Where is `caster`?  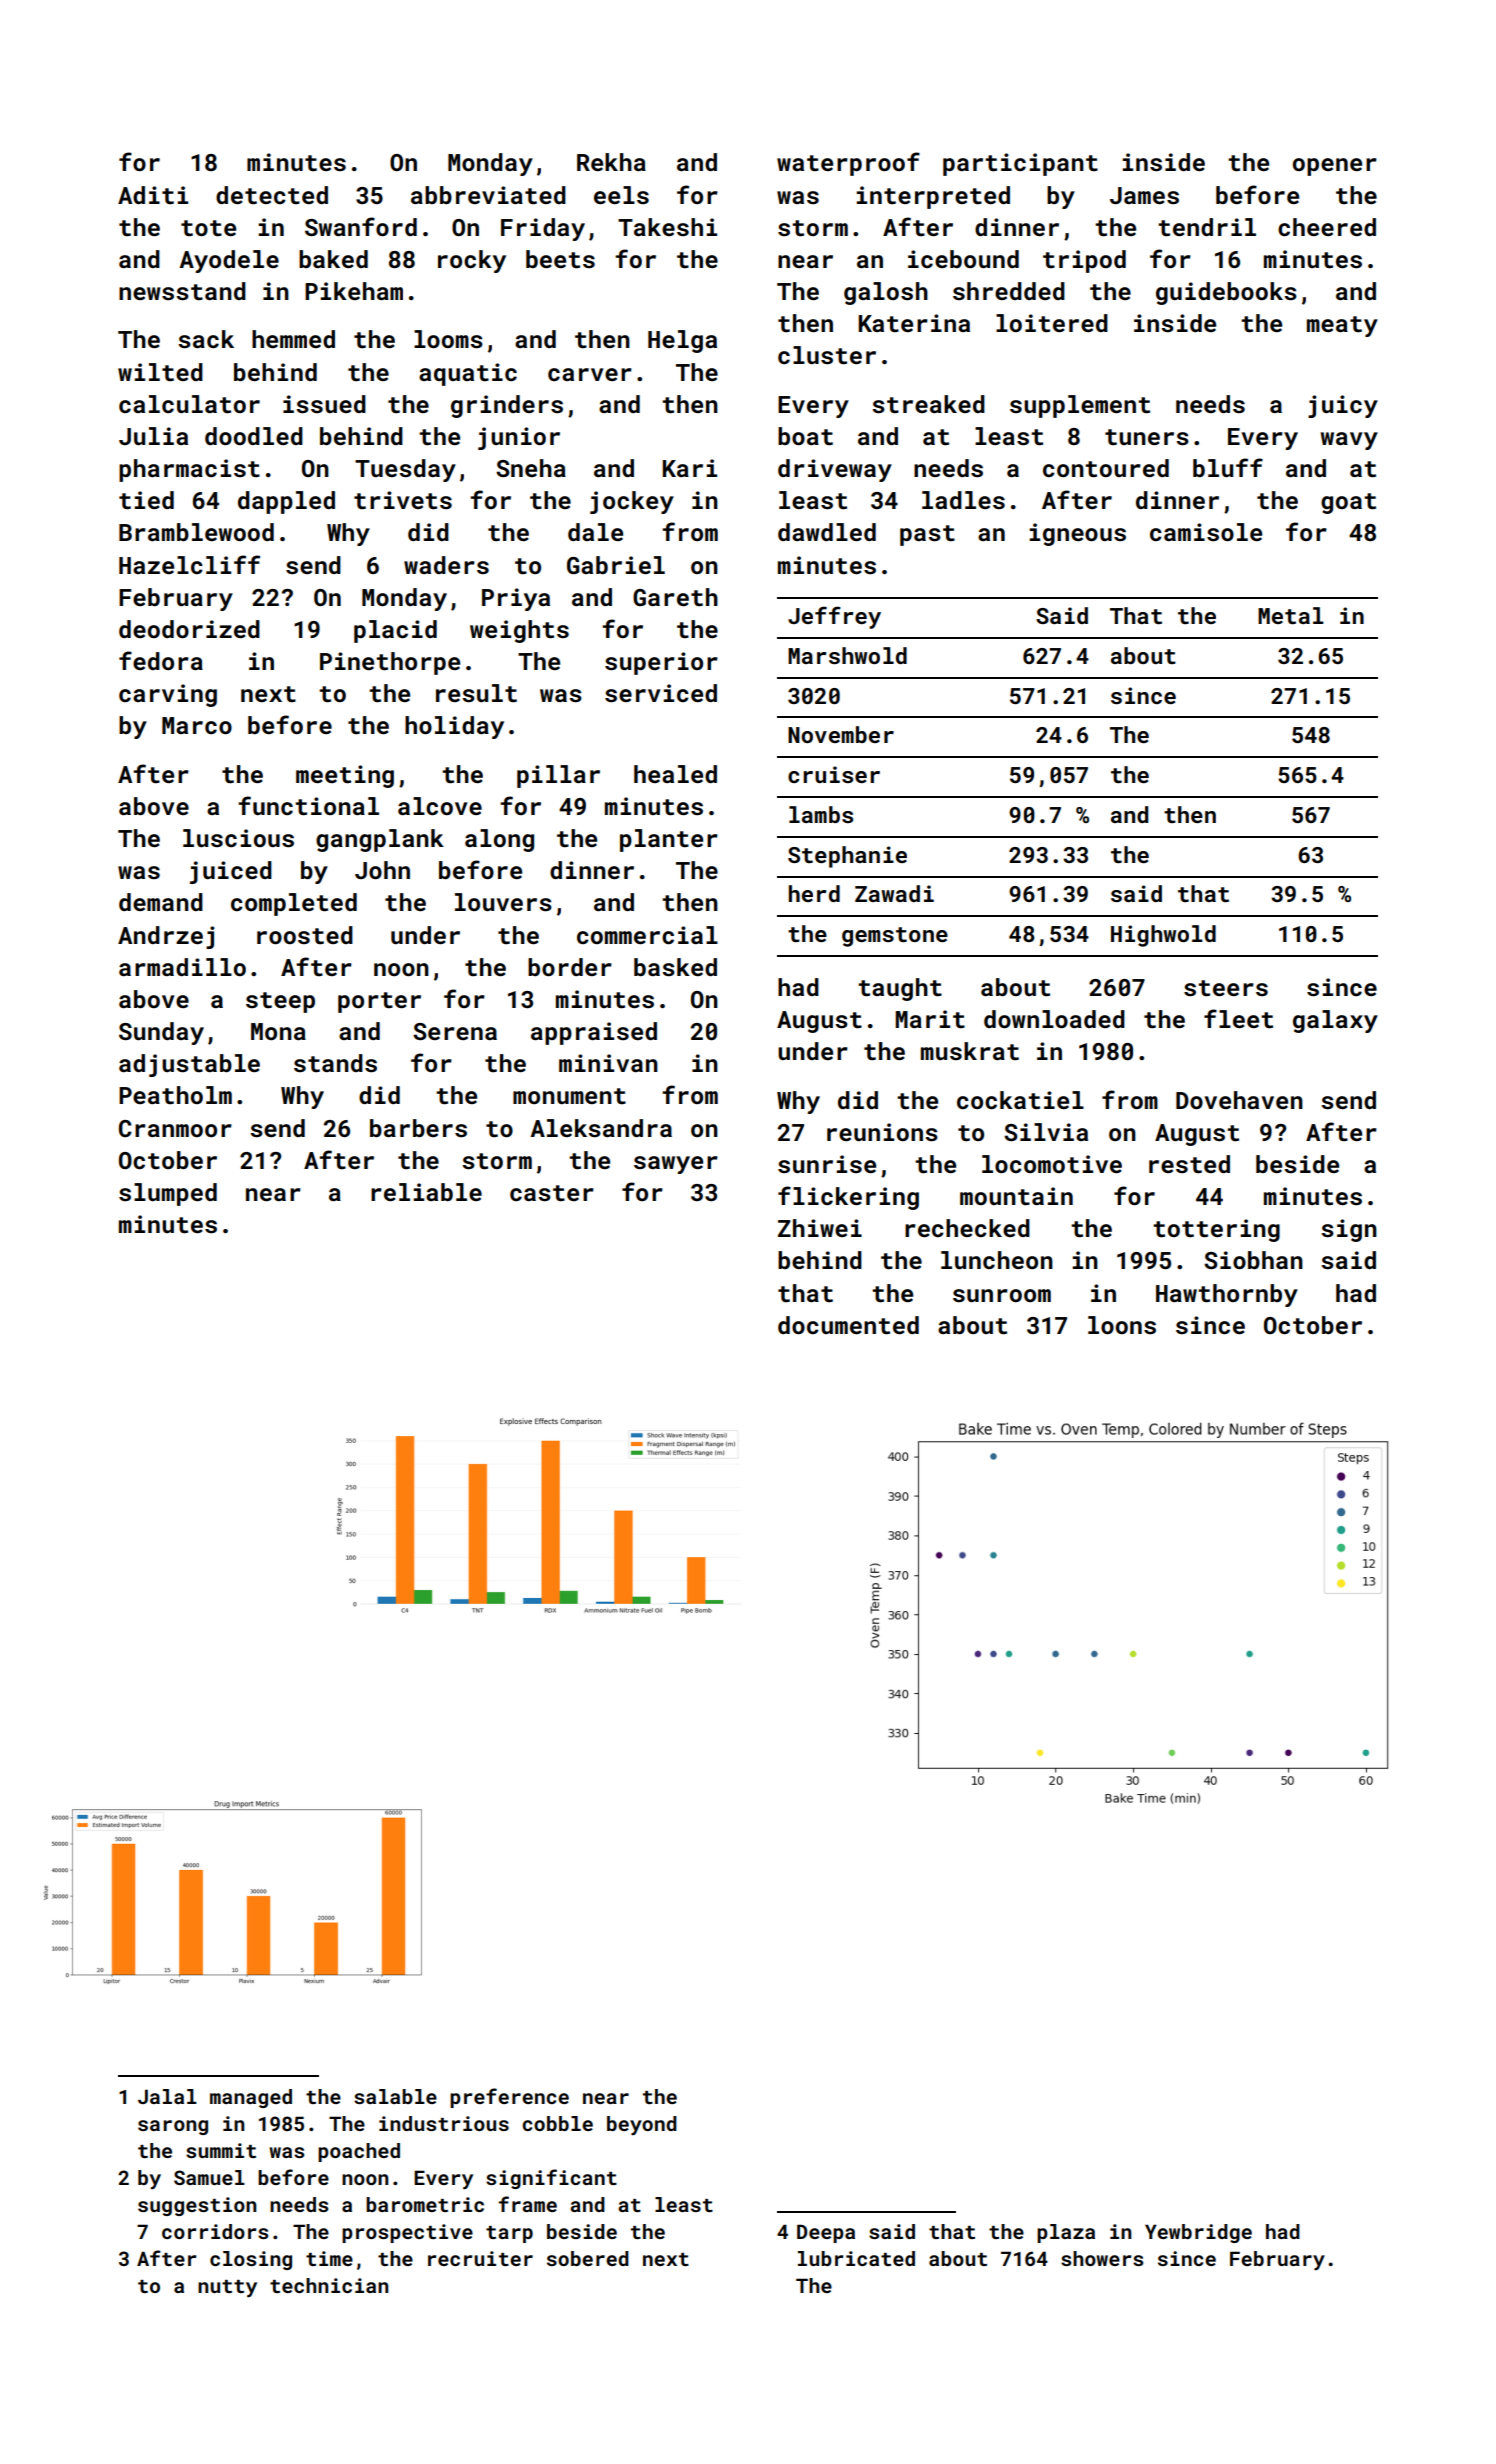 caster is located at coordinates (552, 1193).
